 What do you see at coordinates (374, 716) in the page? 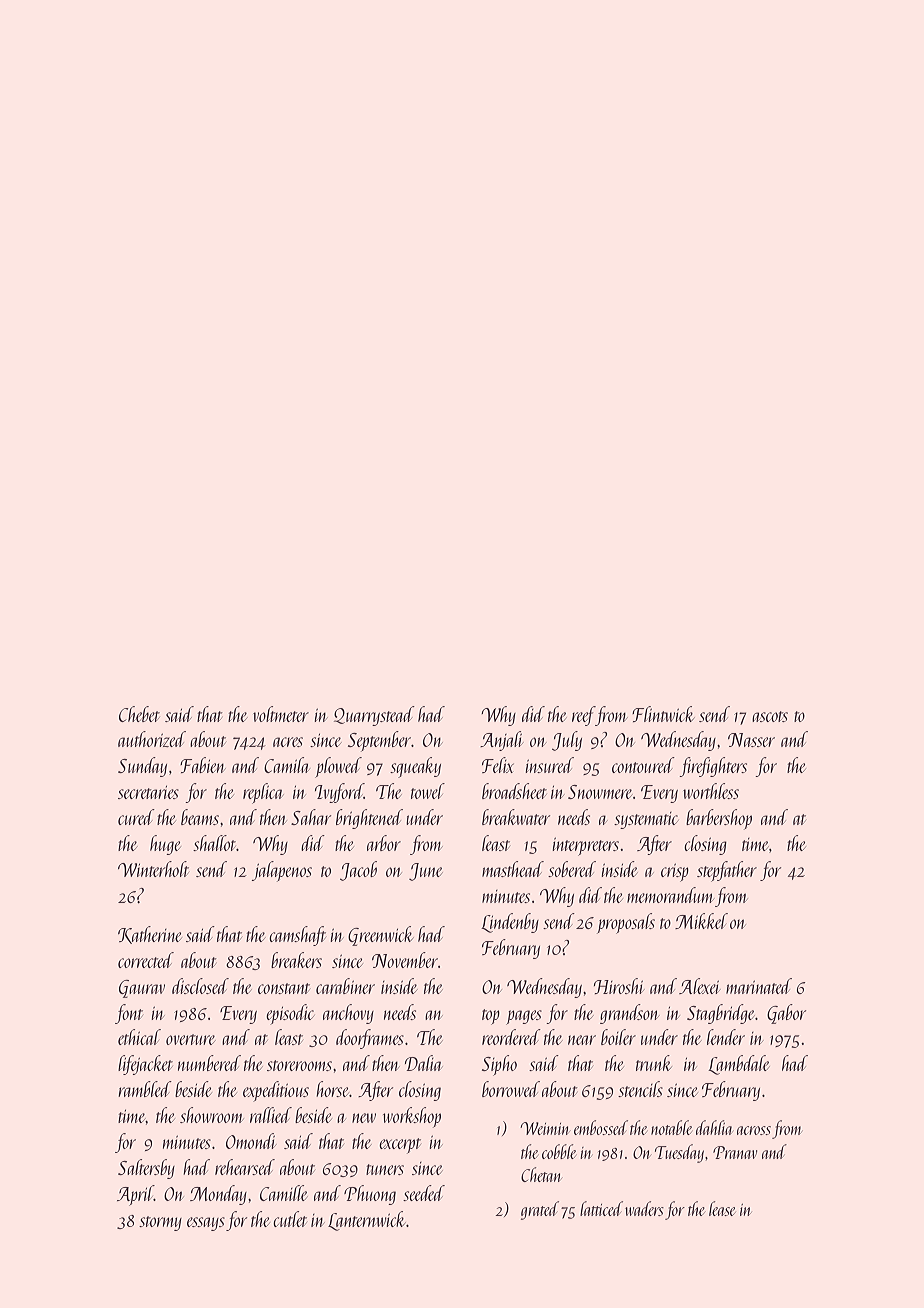
I see `Quarrystead` at bounding box center [374, 716].
